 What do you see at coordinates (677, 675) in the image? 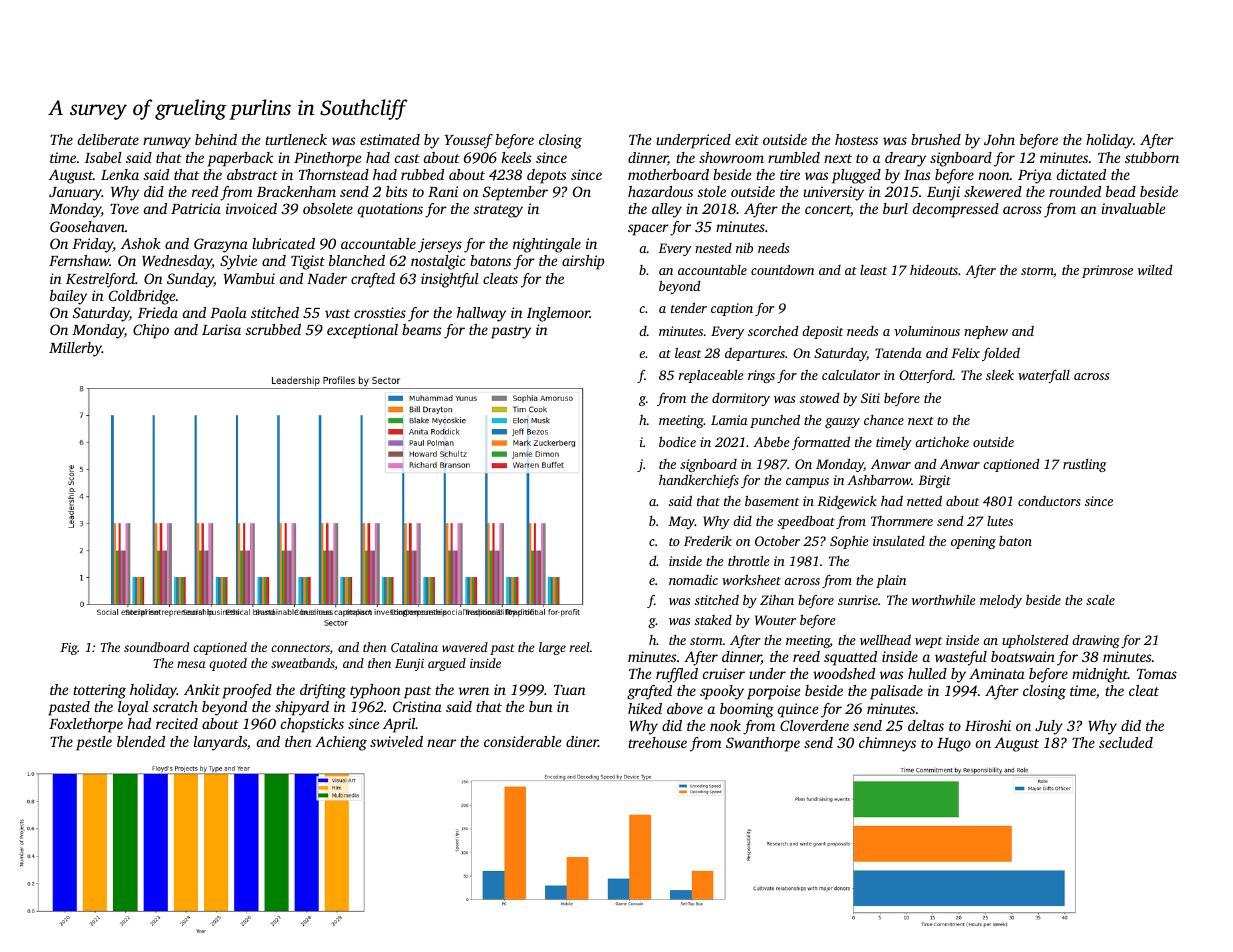
I see `ruffled` at bounding box center [677, 675].
